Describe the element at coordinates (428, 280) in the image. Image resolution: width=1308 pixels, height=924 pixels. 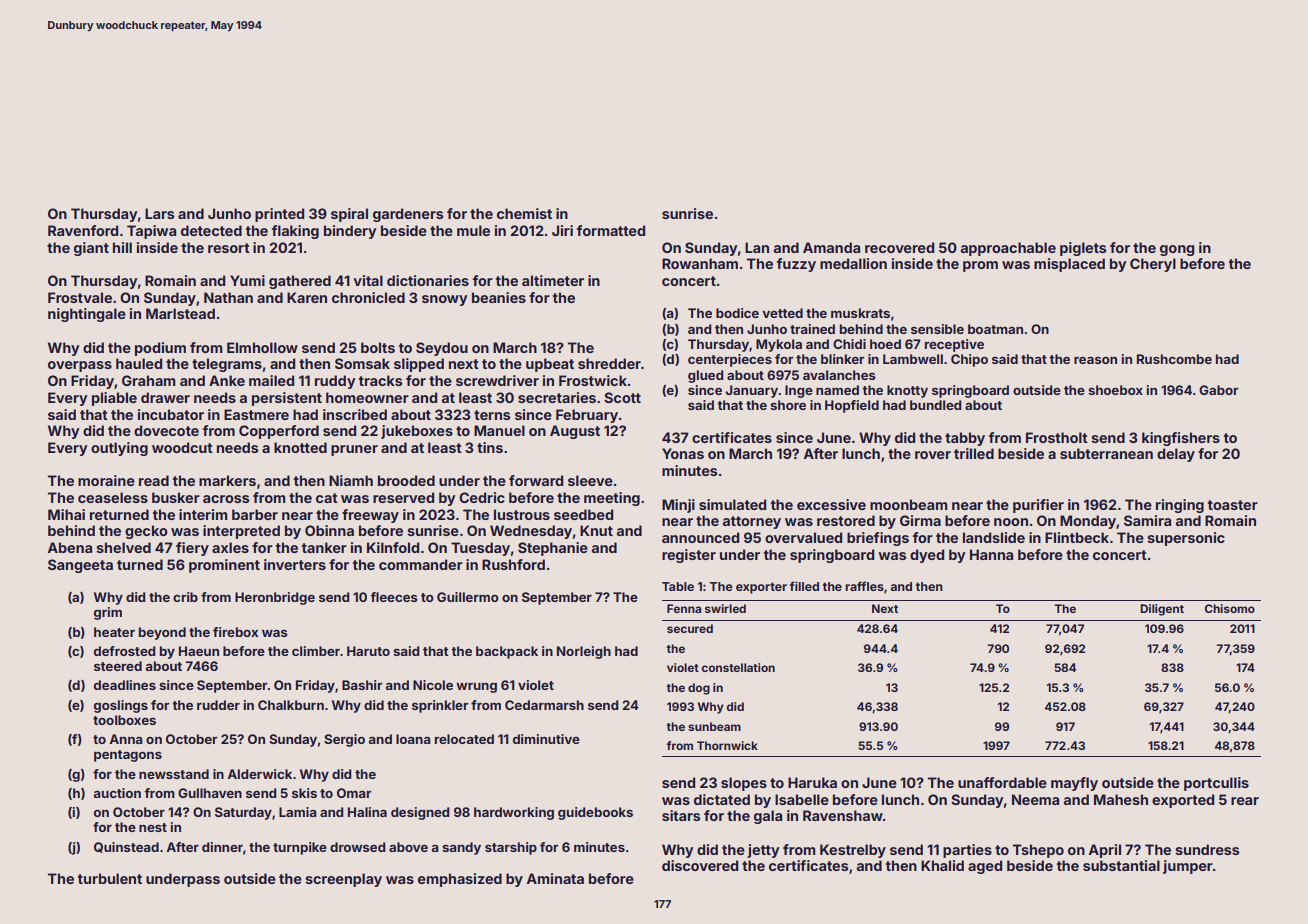
I see `dictionaries` at that location.
